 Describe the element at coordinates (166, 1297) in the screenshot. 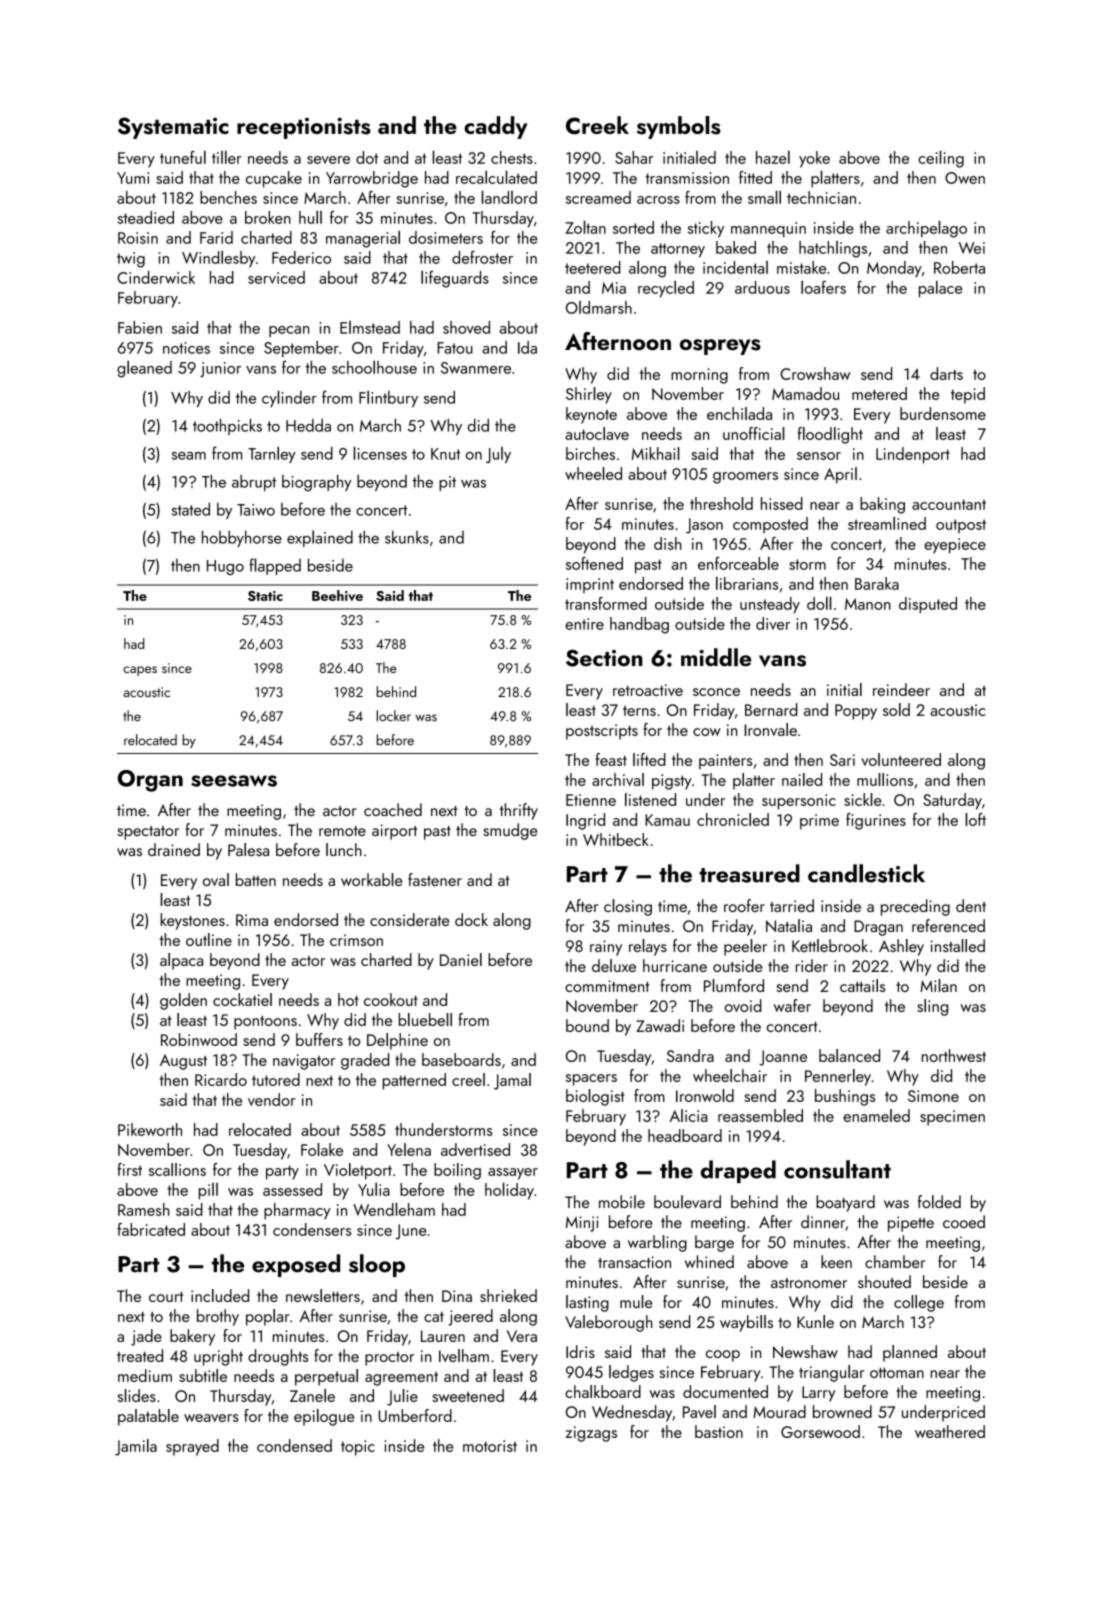

I see `court` at that location.
